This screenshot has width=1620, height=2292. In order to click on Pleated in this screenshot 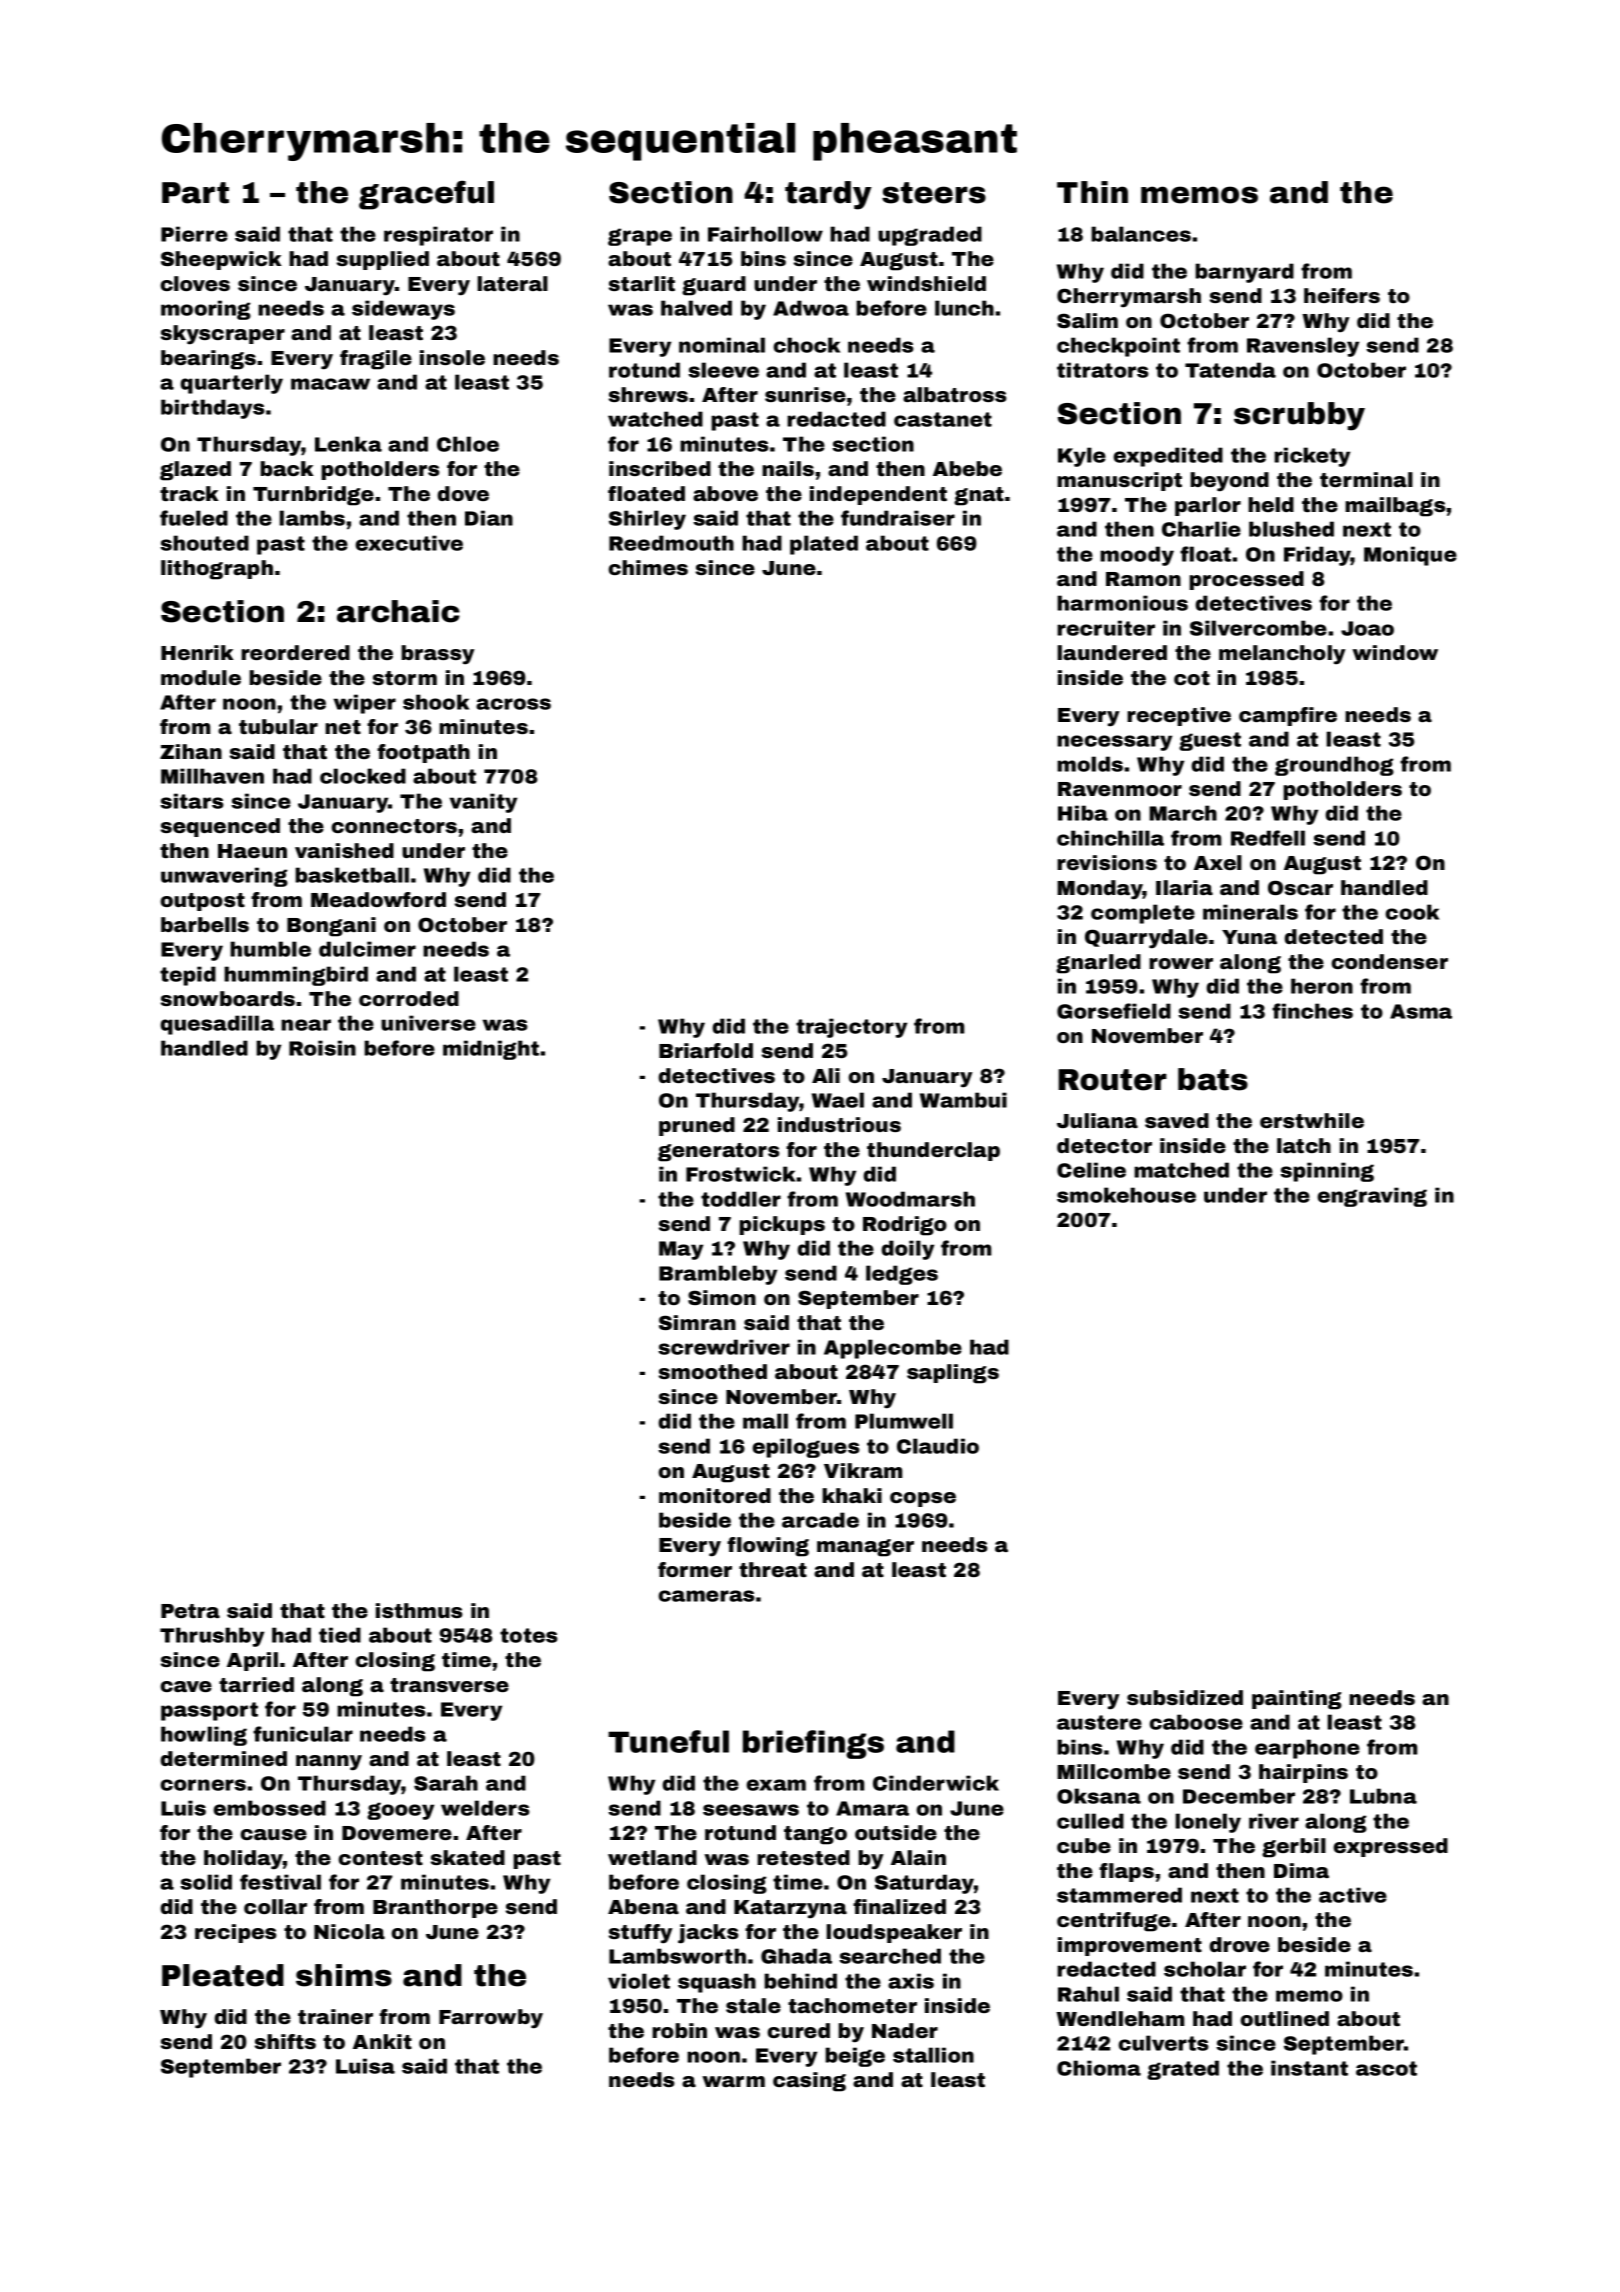, I will do `click(223, 1975)`.
